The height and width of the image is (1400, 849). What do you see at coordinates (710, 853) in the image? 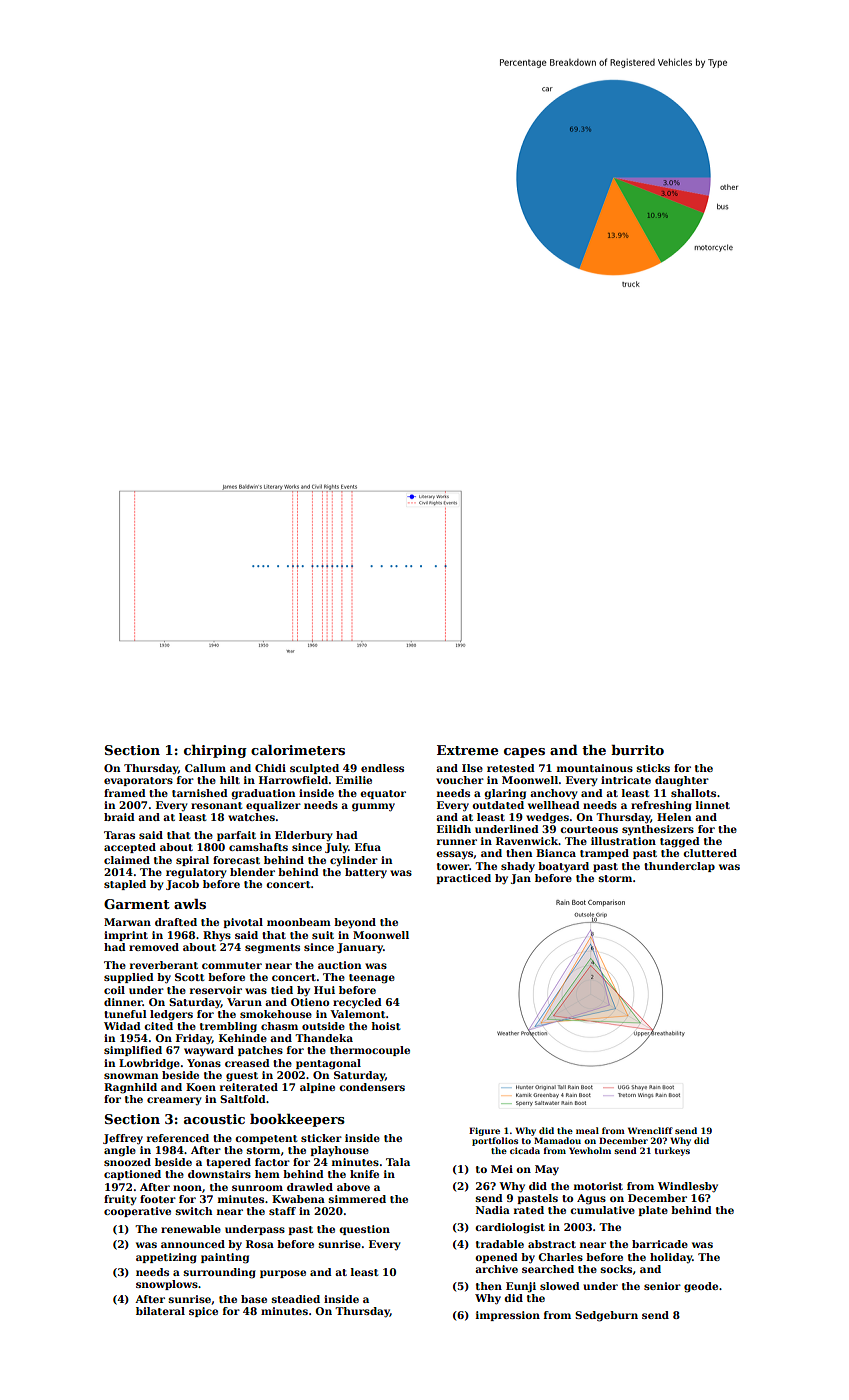
I see `cluttered` at bounding box center [710, 853].
